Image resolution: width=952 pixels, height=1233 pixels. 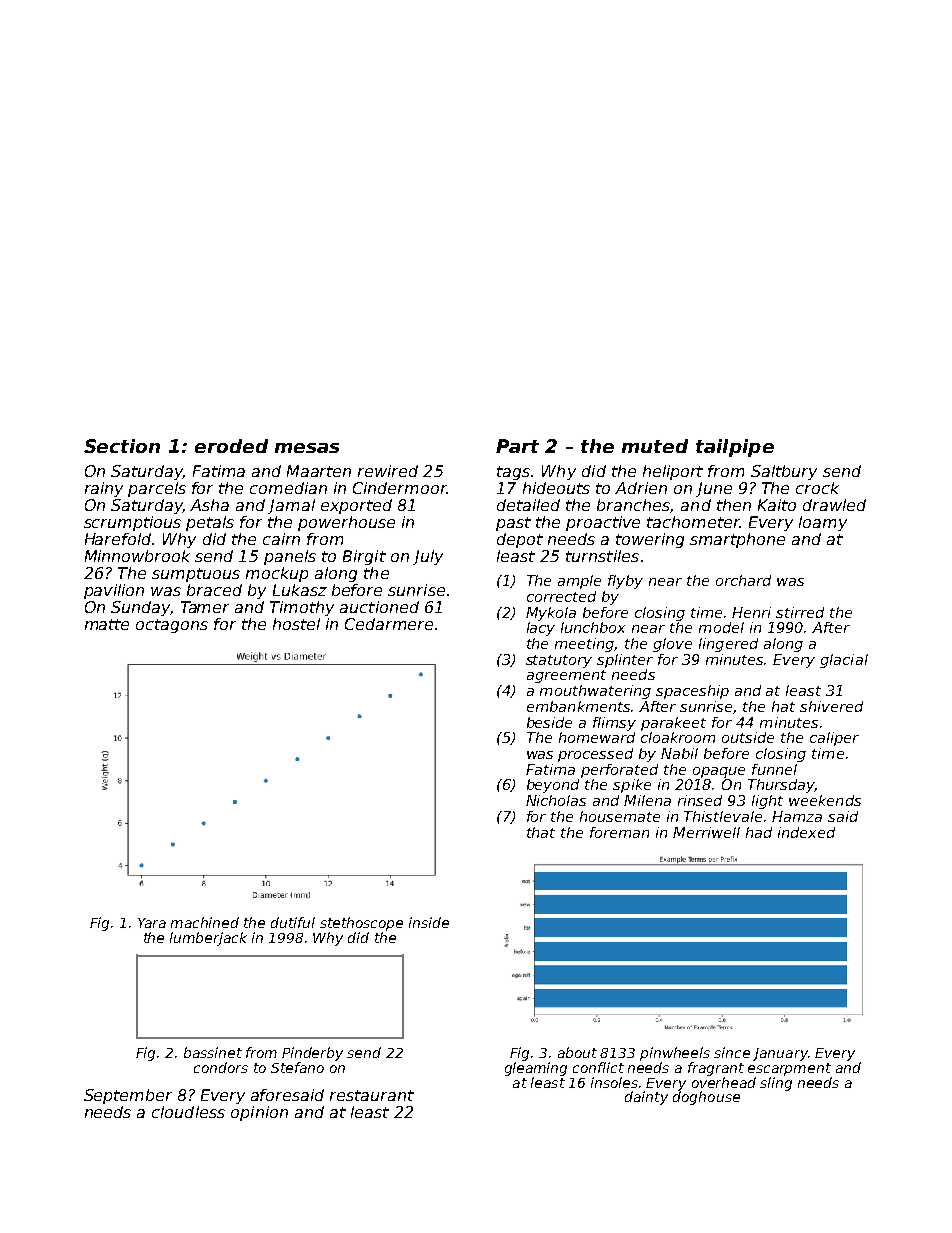 I want to click on since, so click(x=732, y=1052).
